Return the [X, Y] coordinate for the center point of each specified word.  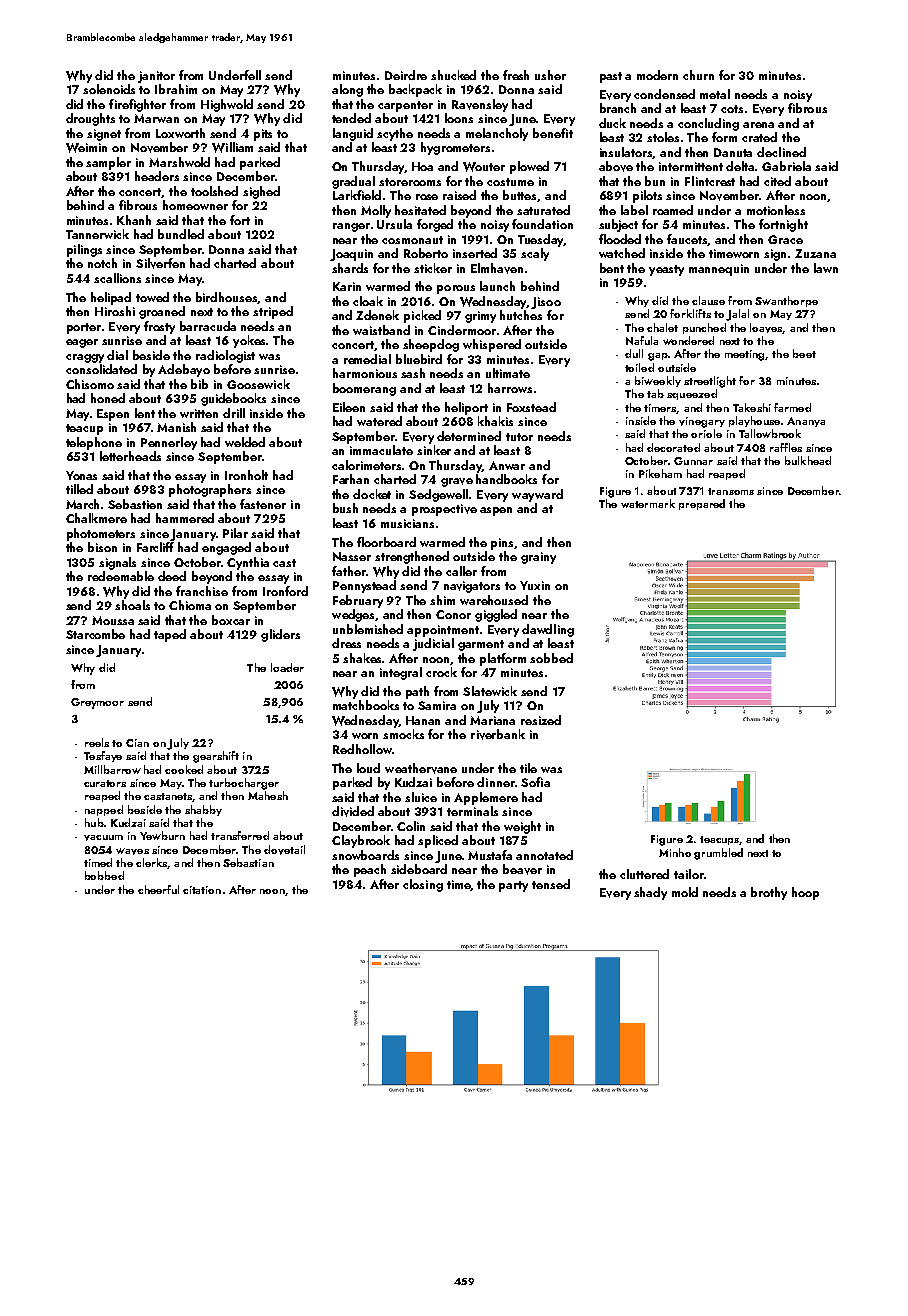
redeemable [121, 576]
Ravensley [480, 105]
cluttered [644, 874]
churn [698, 75]
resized [541, 720]
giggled [496, 615]
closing [423, 885]
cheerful [158, 889]
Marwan [156, 118]
